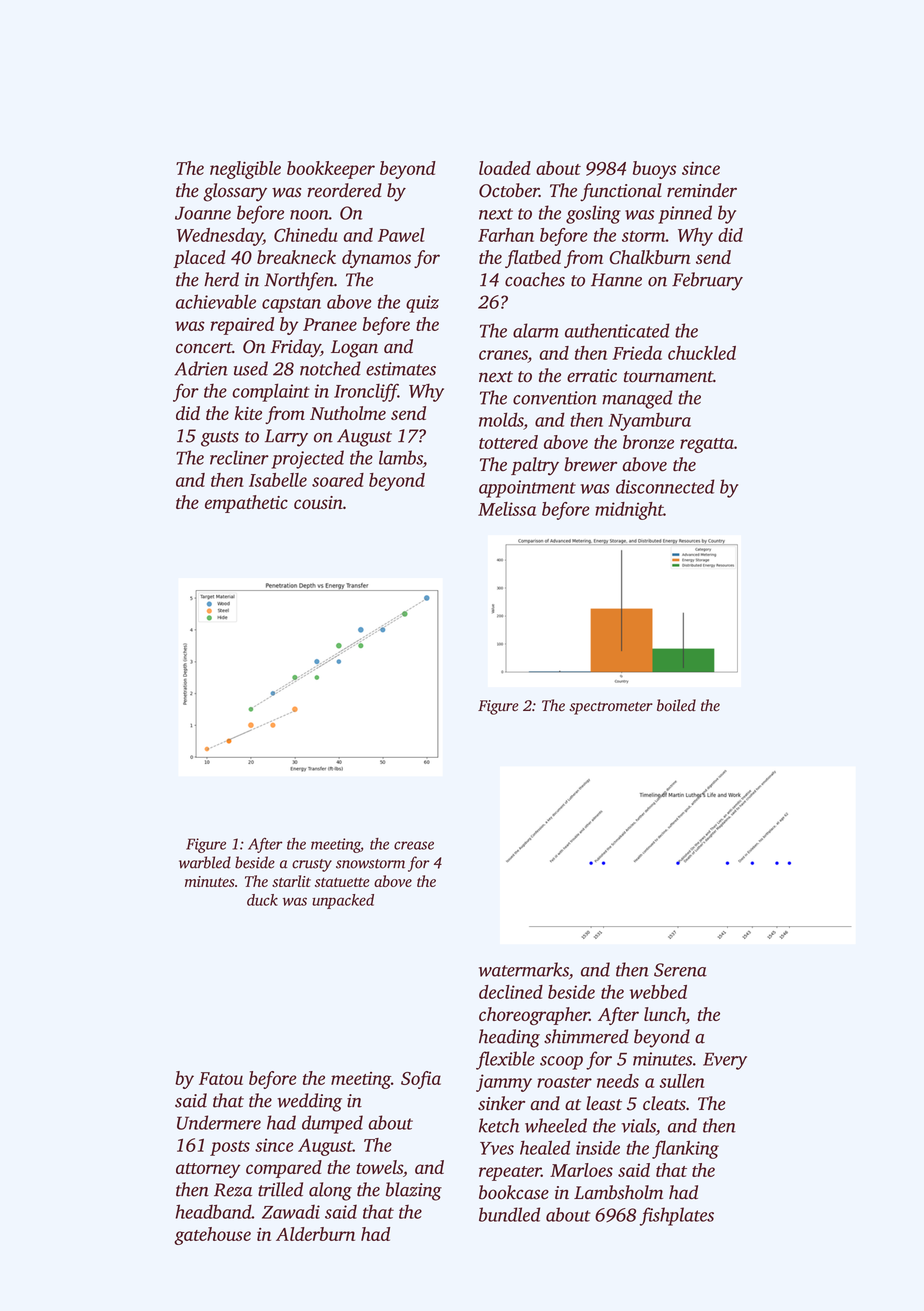  What do you see at coordinates (648, 442) in the screenshot?
I see `bronze` at bounding box center [648, 442].
